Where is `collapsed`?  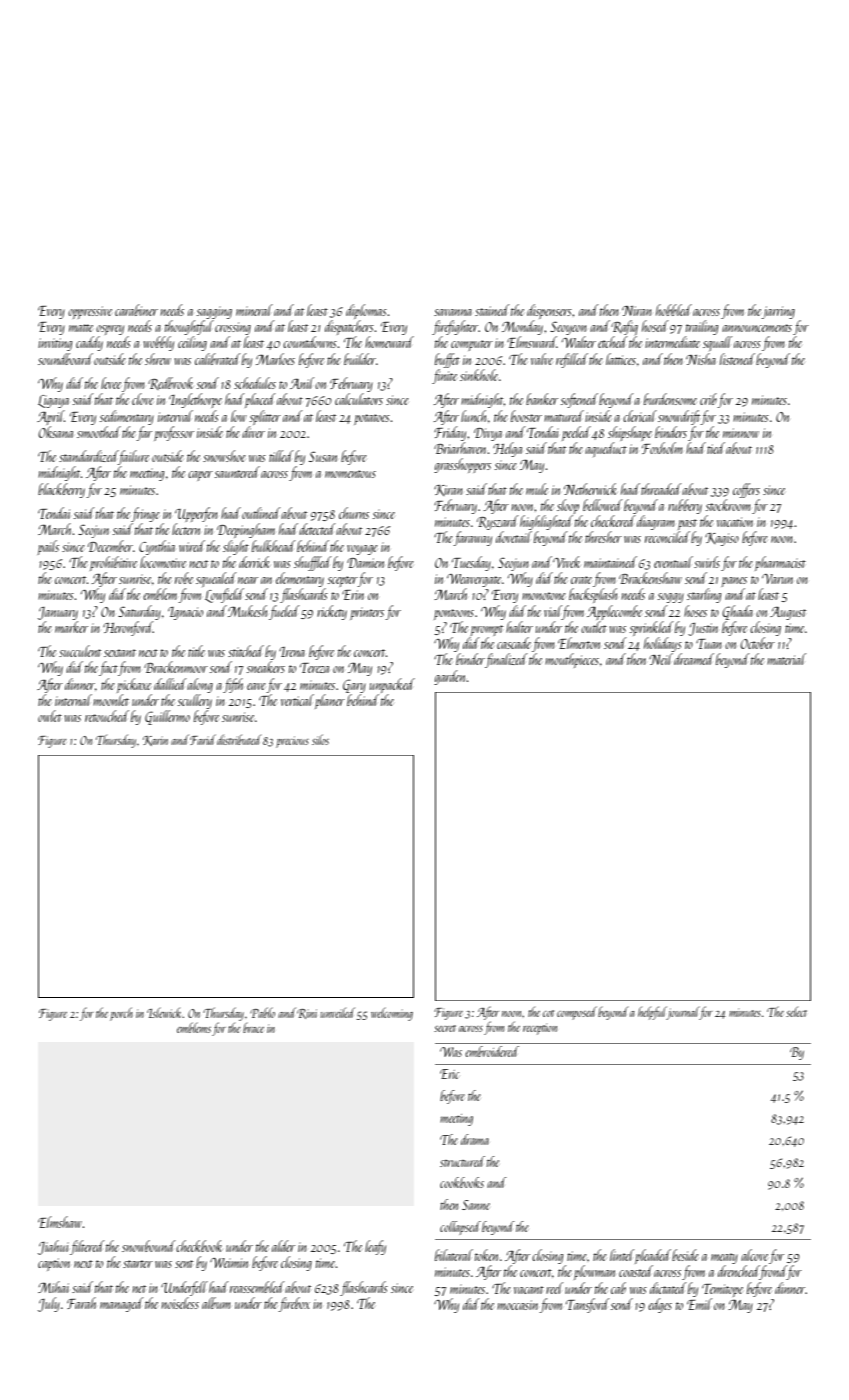 collapsed is located at coordinates (460, 1228).
